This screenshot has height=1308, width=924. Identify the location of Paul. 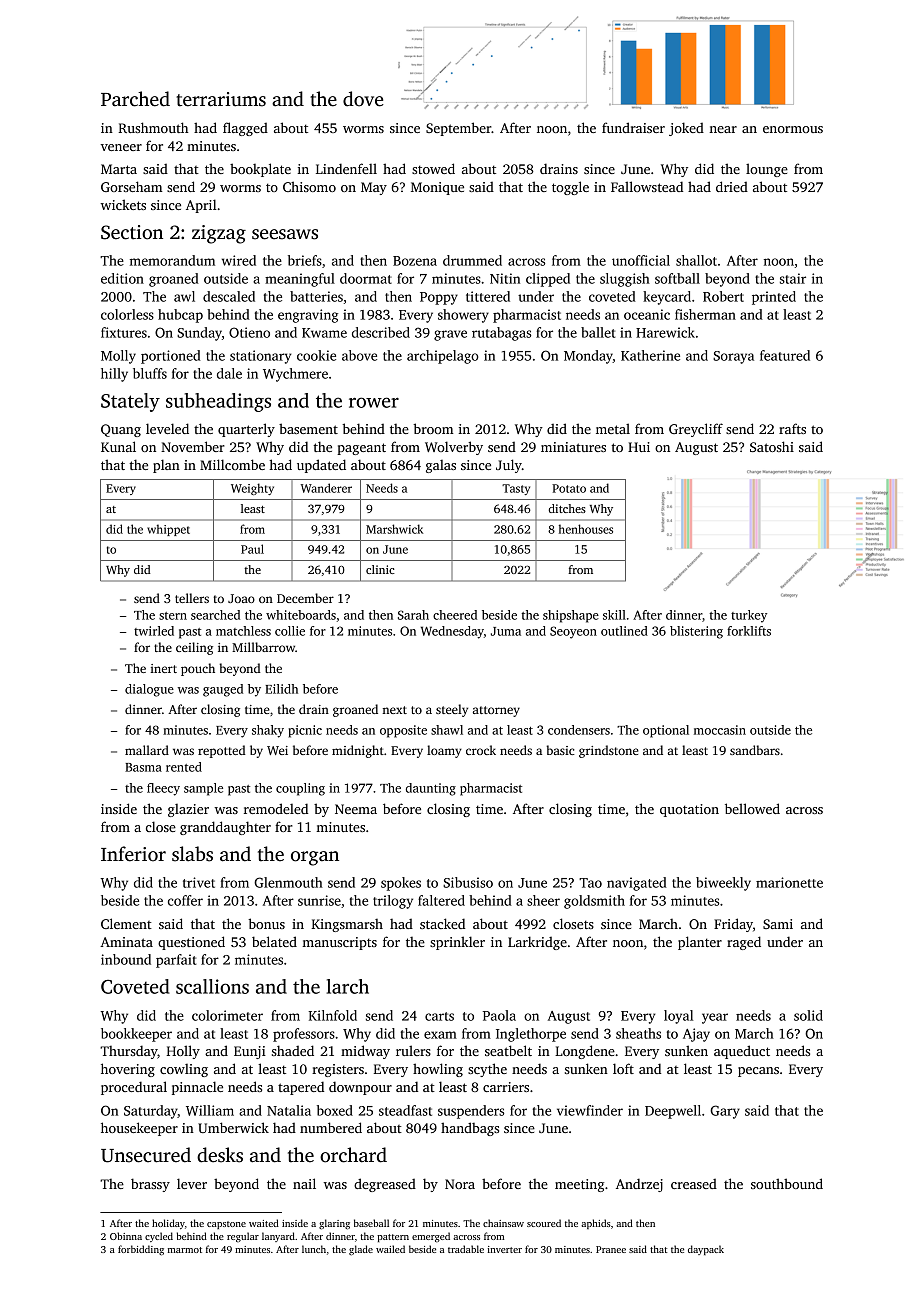
(252, 549).
